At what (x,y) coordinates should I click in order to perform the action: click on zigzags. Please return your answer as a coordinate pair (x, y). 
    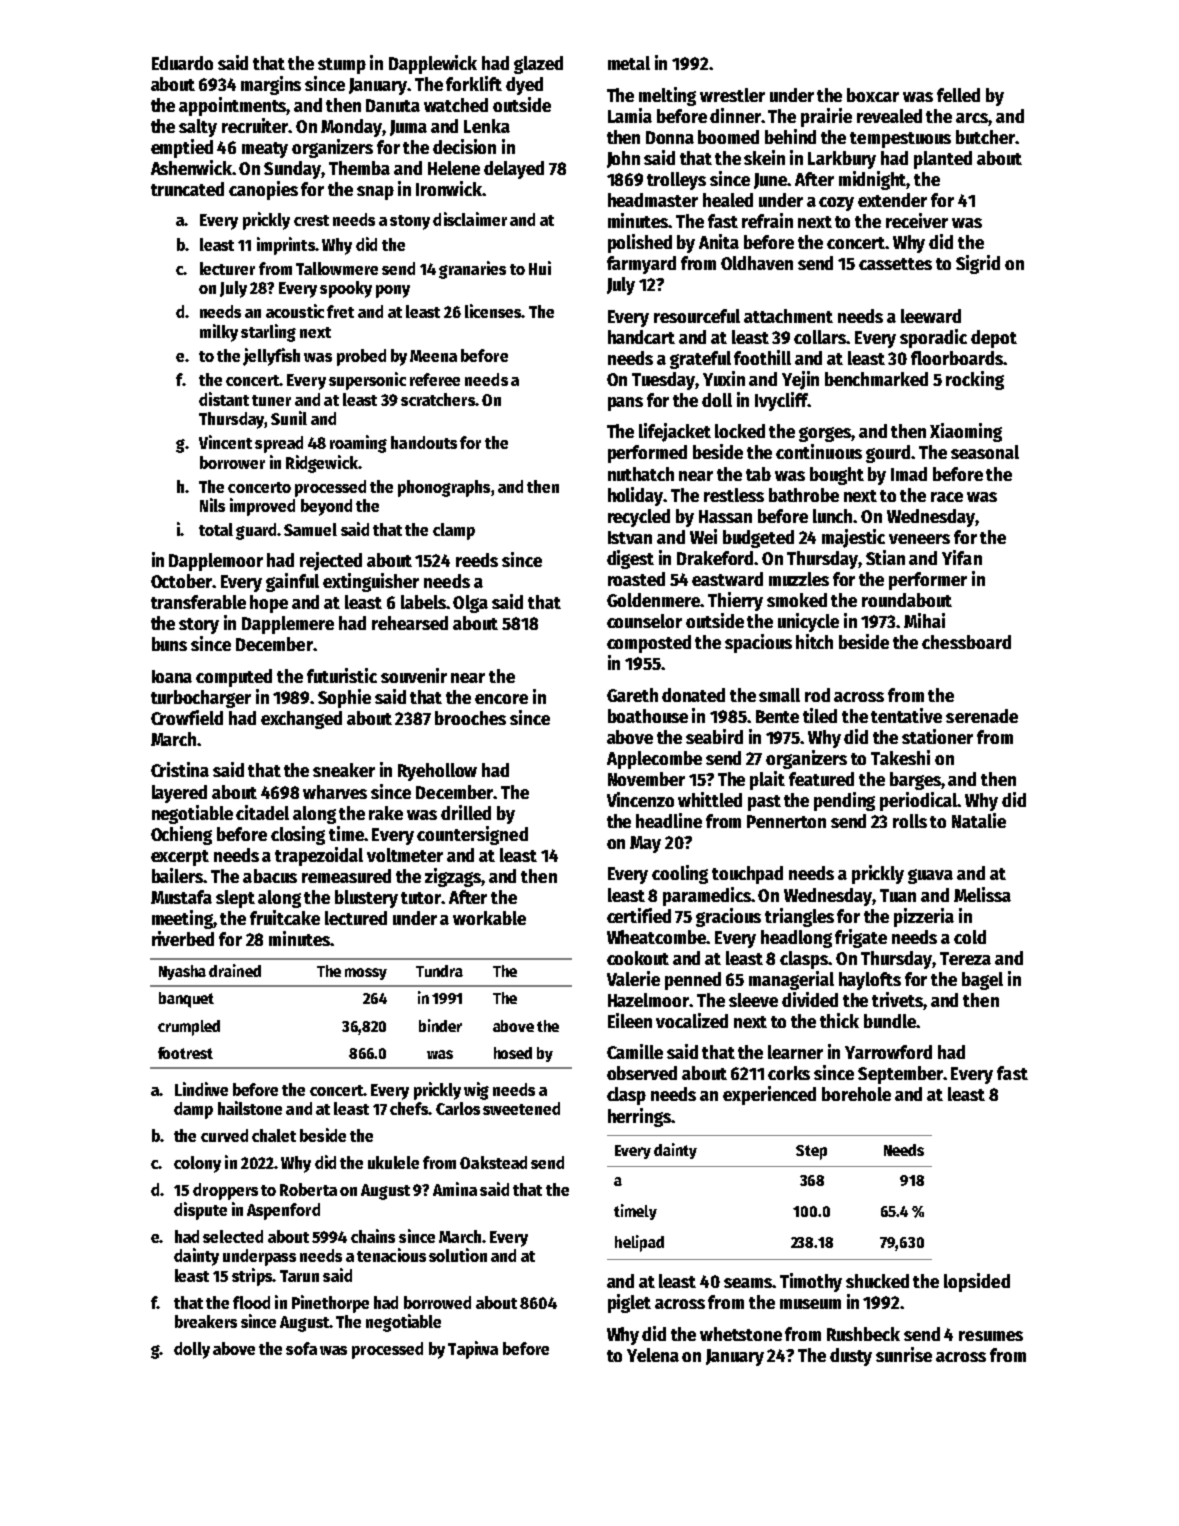
    Looking at the image, I should click on (453, 877).
